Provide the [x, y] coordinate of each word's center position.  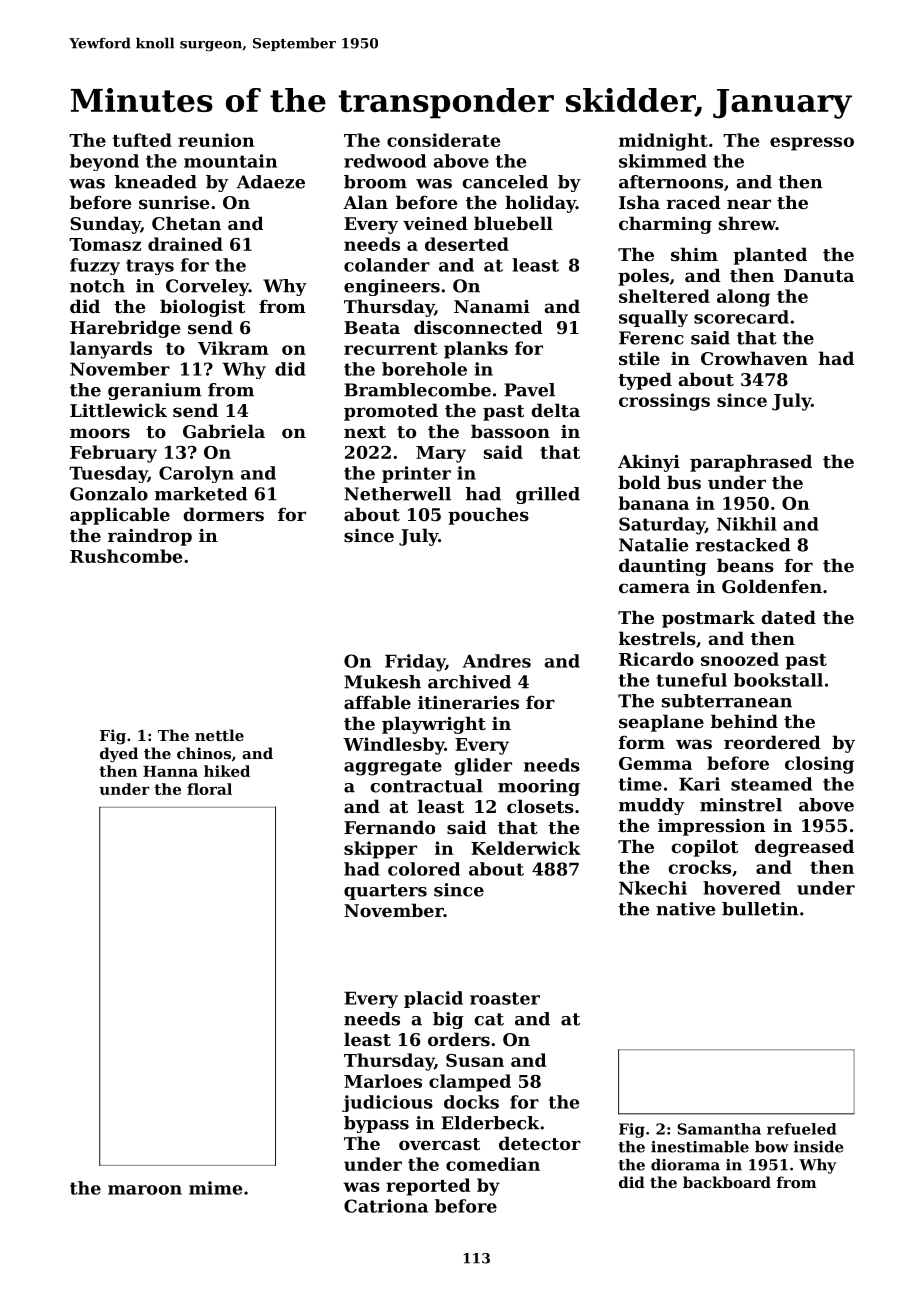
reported [428, 1187]
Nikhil [746, 524]
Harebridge [125, 329]
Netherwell [397, 494]
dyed [119, 755]
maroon [145, 1190]
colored [424, 869]
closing [819, 765]
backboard [727, 1182]
